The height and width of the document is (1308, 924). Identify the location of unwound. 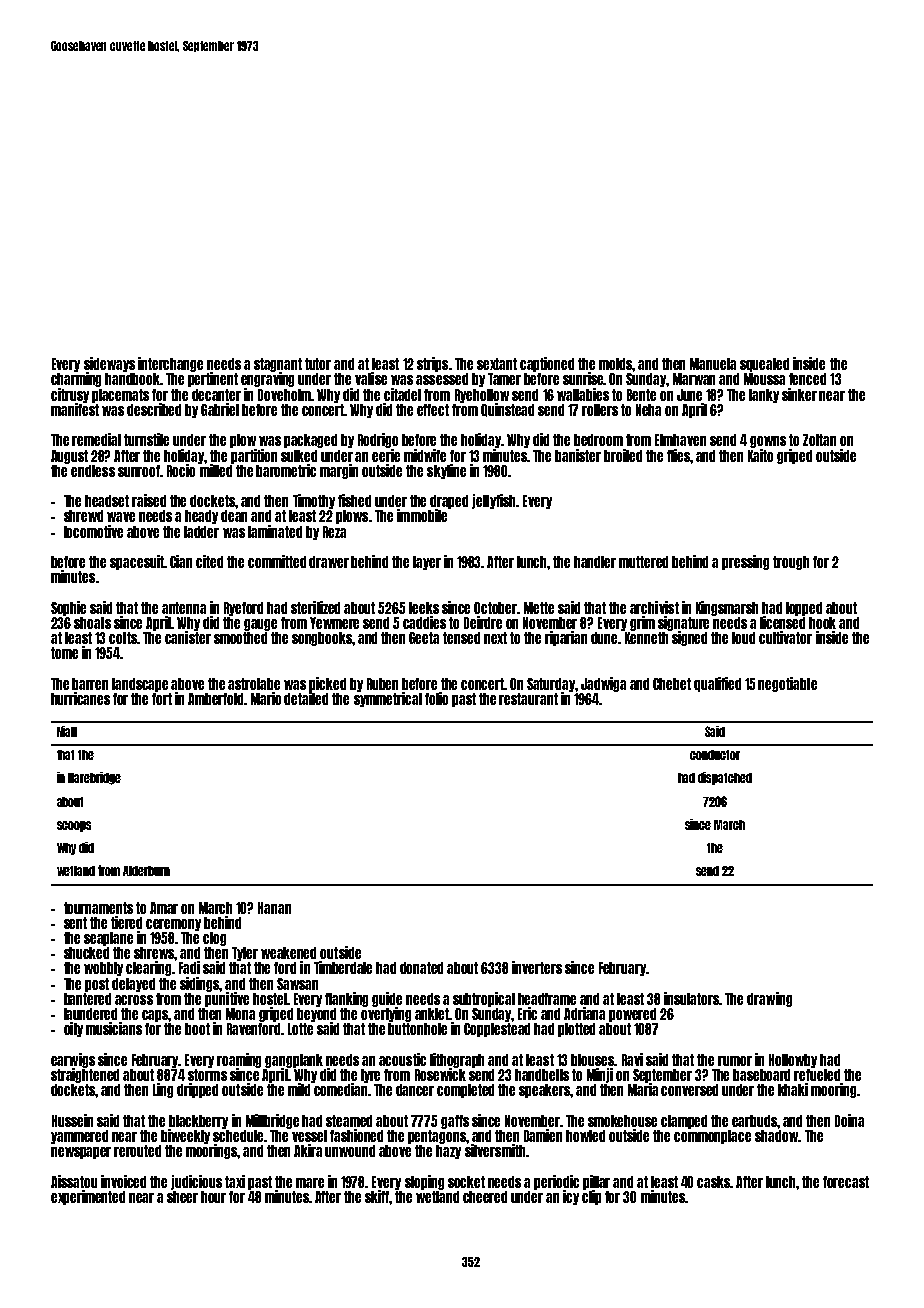
(350, 1151).
